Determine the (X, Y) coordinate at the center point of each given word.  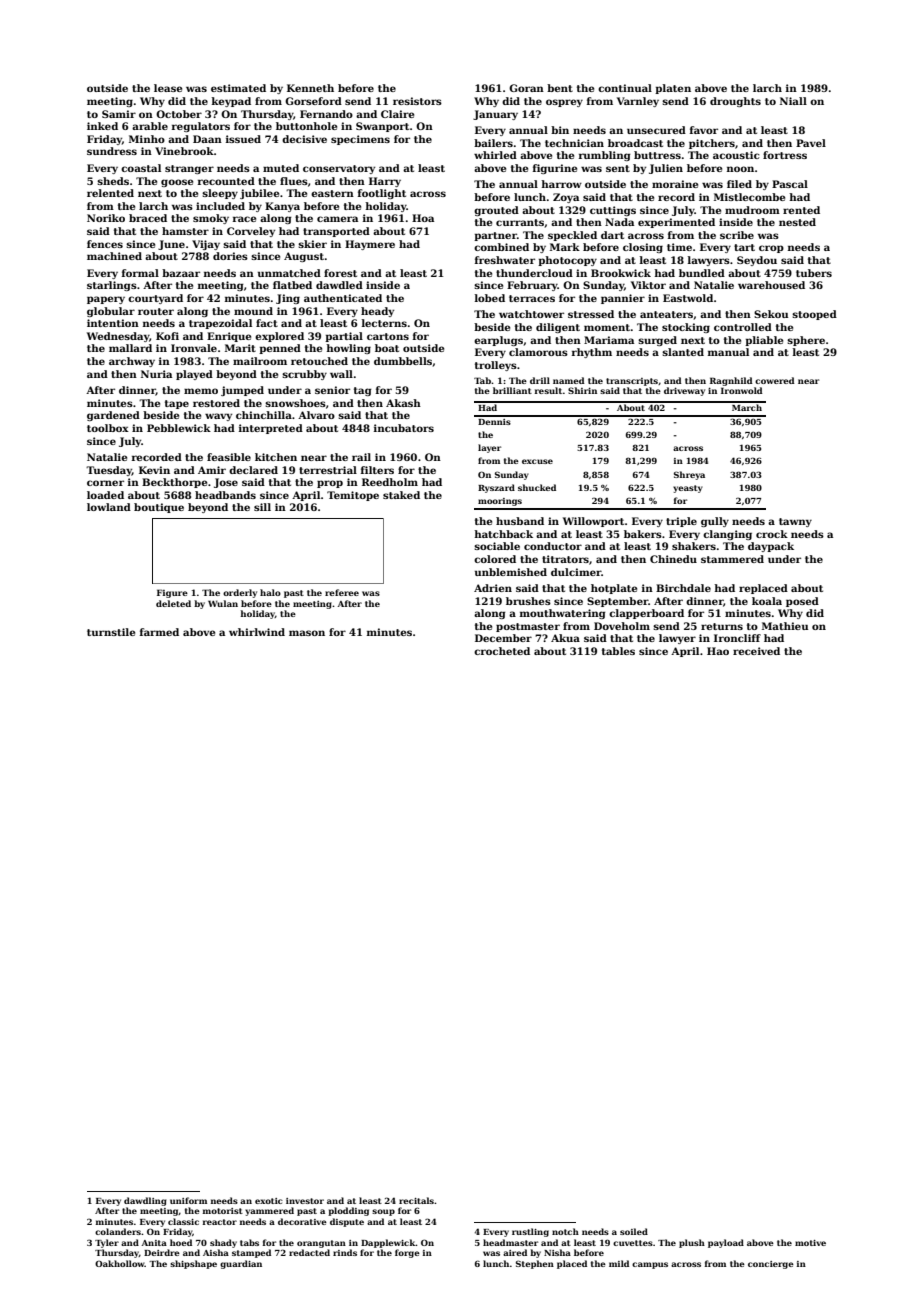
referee (342, 592)
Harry (385, 182)
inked (102, 126)
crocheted (502, 651)
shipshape (193, 1264)
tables (618, 651)
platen (673, 89)
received (756, 651)
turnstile (111, 632)
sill (262, 507)
